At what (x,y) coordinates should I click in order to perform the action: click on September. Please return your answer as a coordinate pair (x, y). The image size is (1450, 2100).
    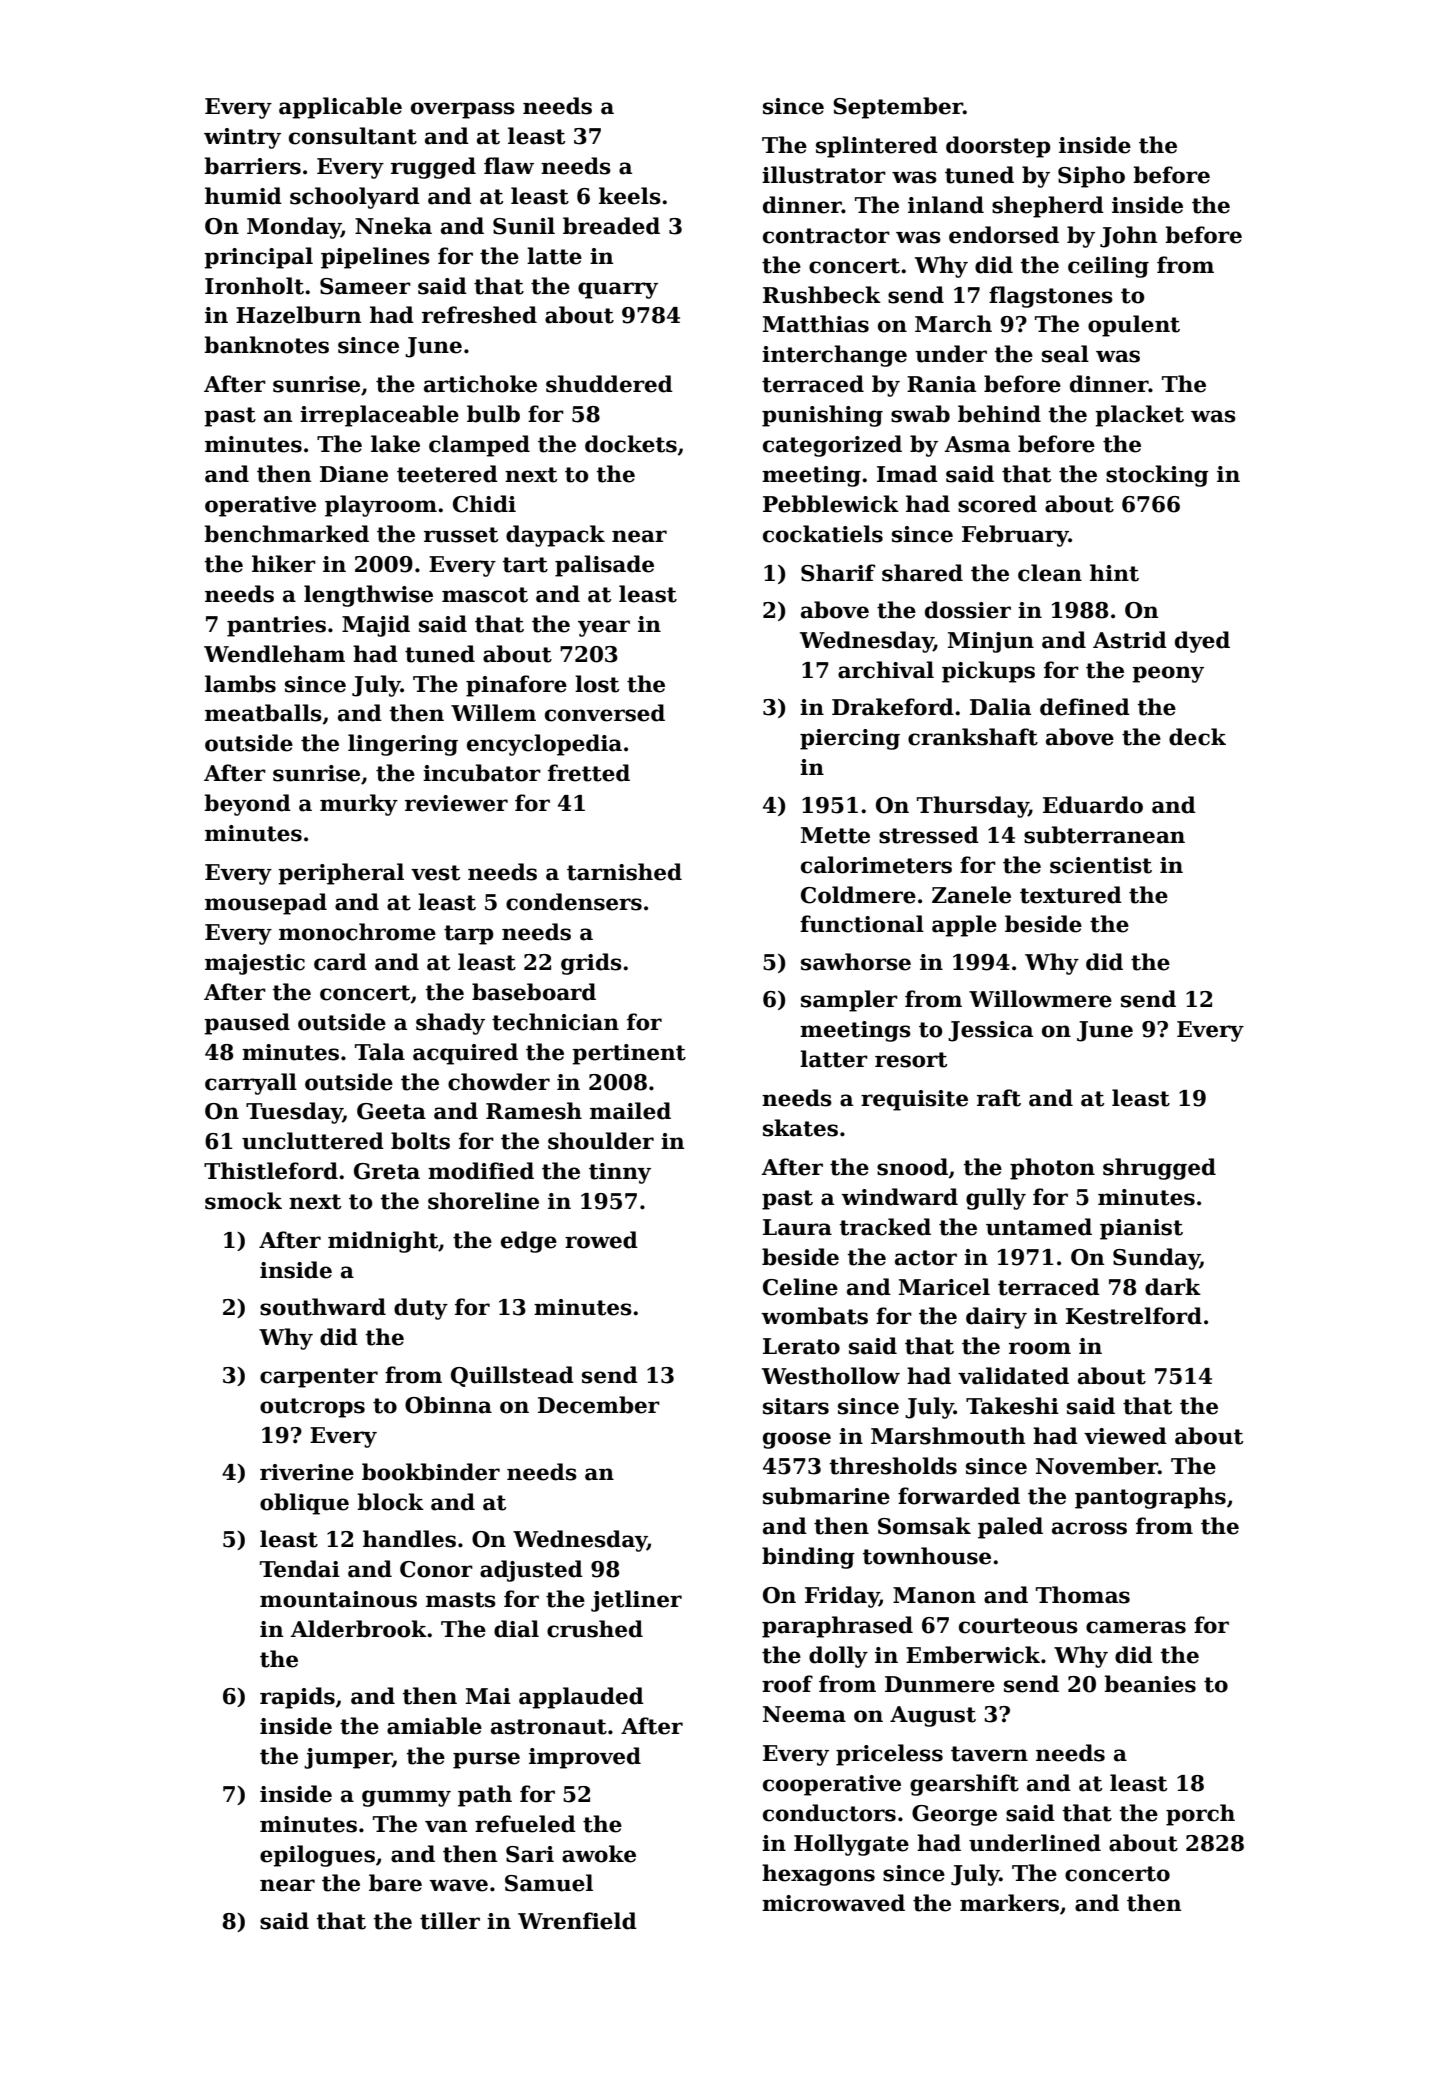
    Looking at the image, I should click on (898, 108).
